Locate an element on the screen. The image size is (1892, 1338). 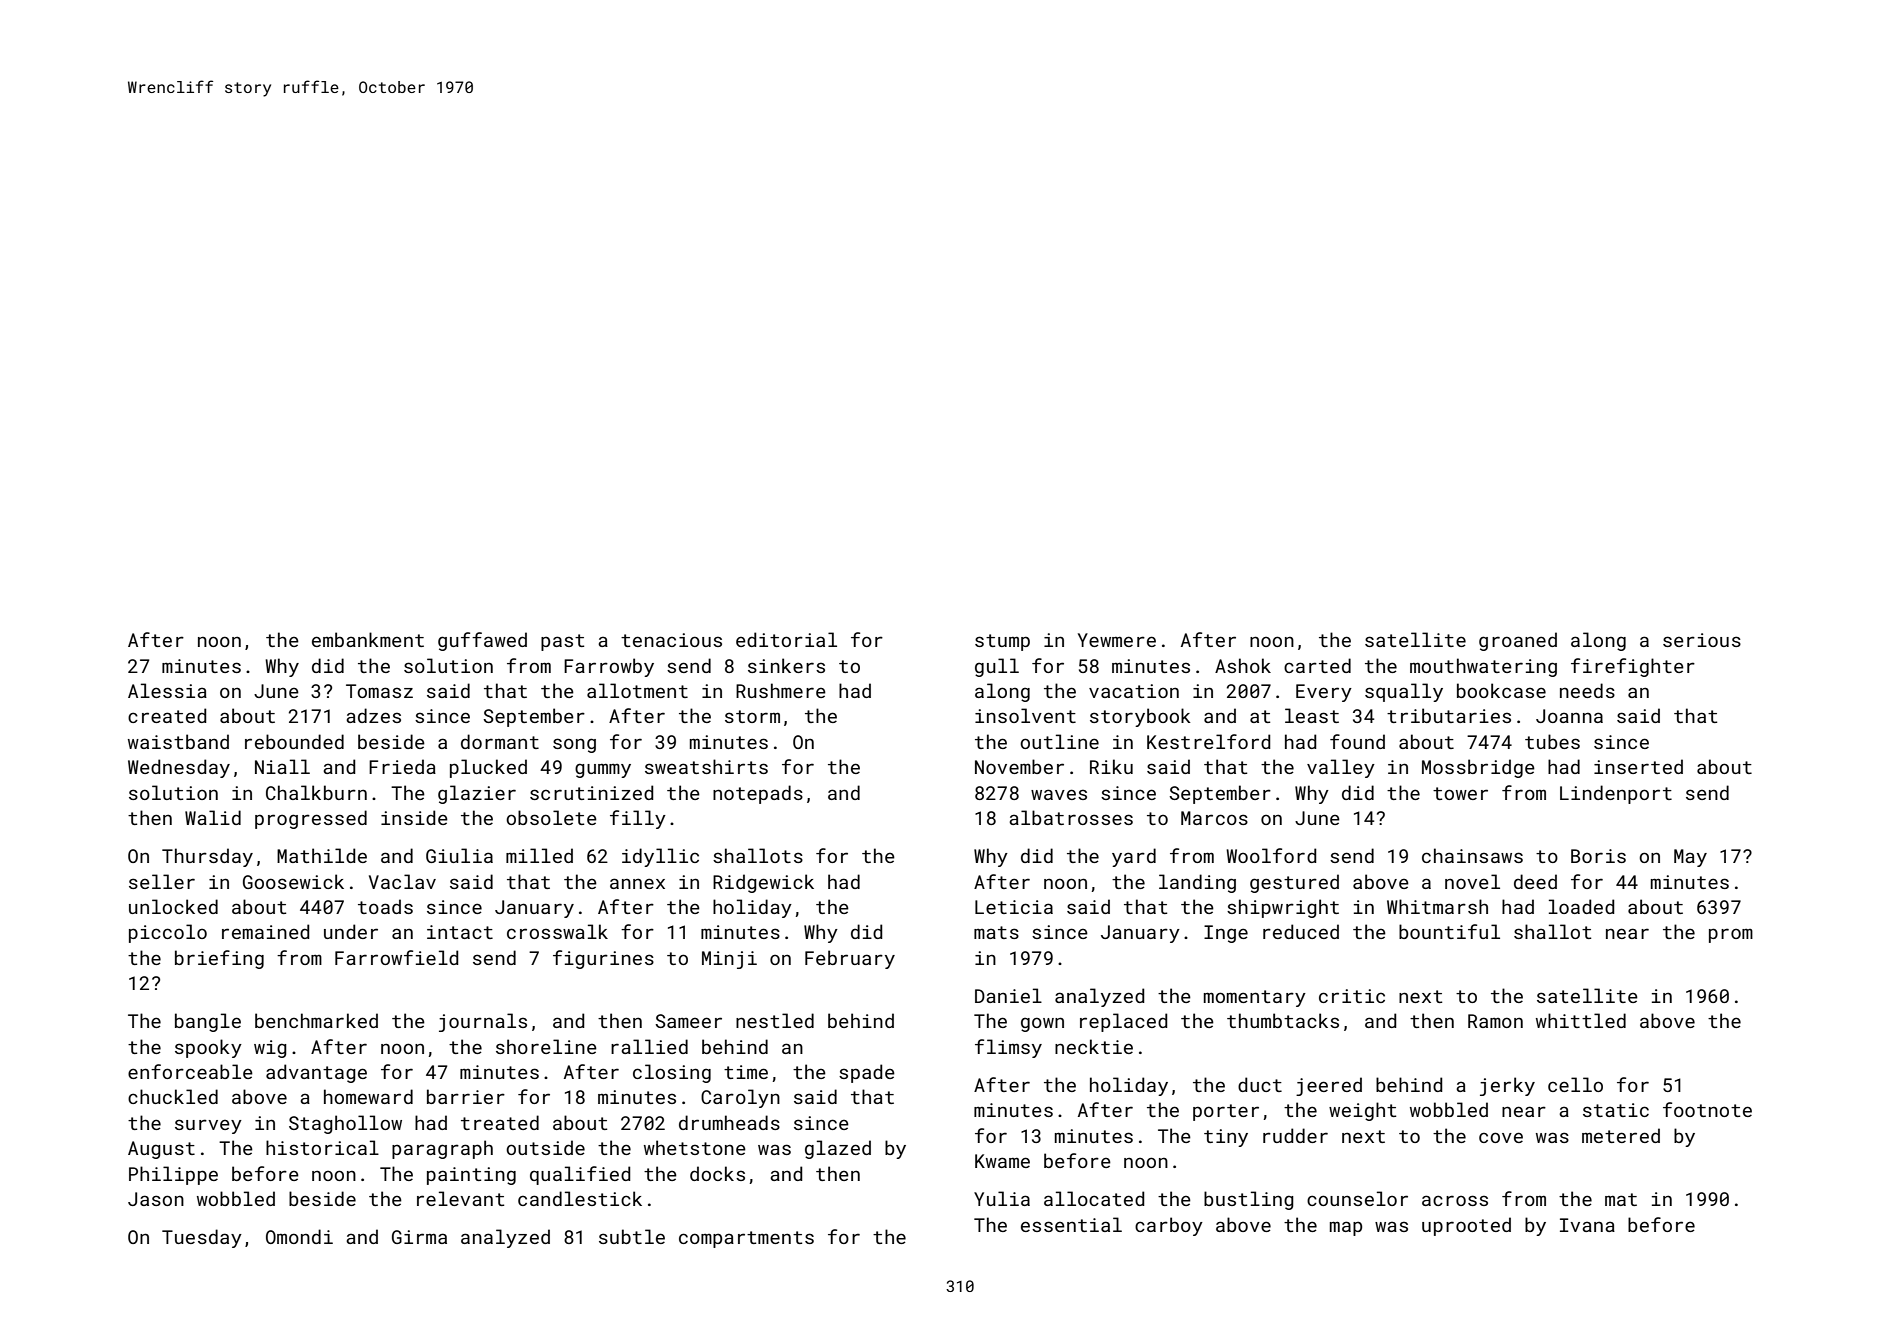
Inge is located at coordinates (1226, 934).
